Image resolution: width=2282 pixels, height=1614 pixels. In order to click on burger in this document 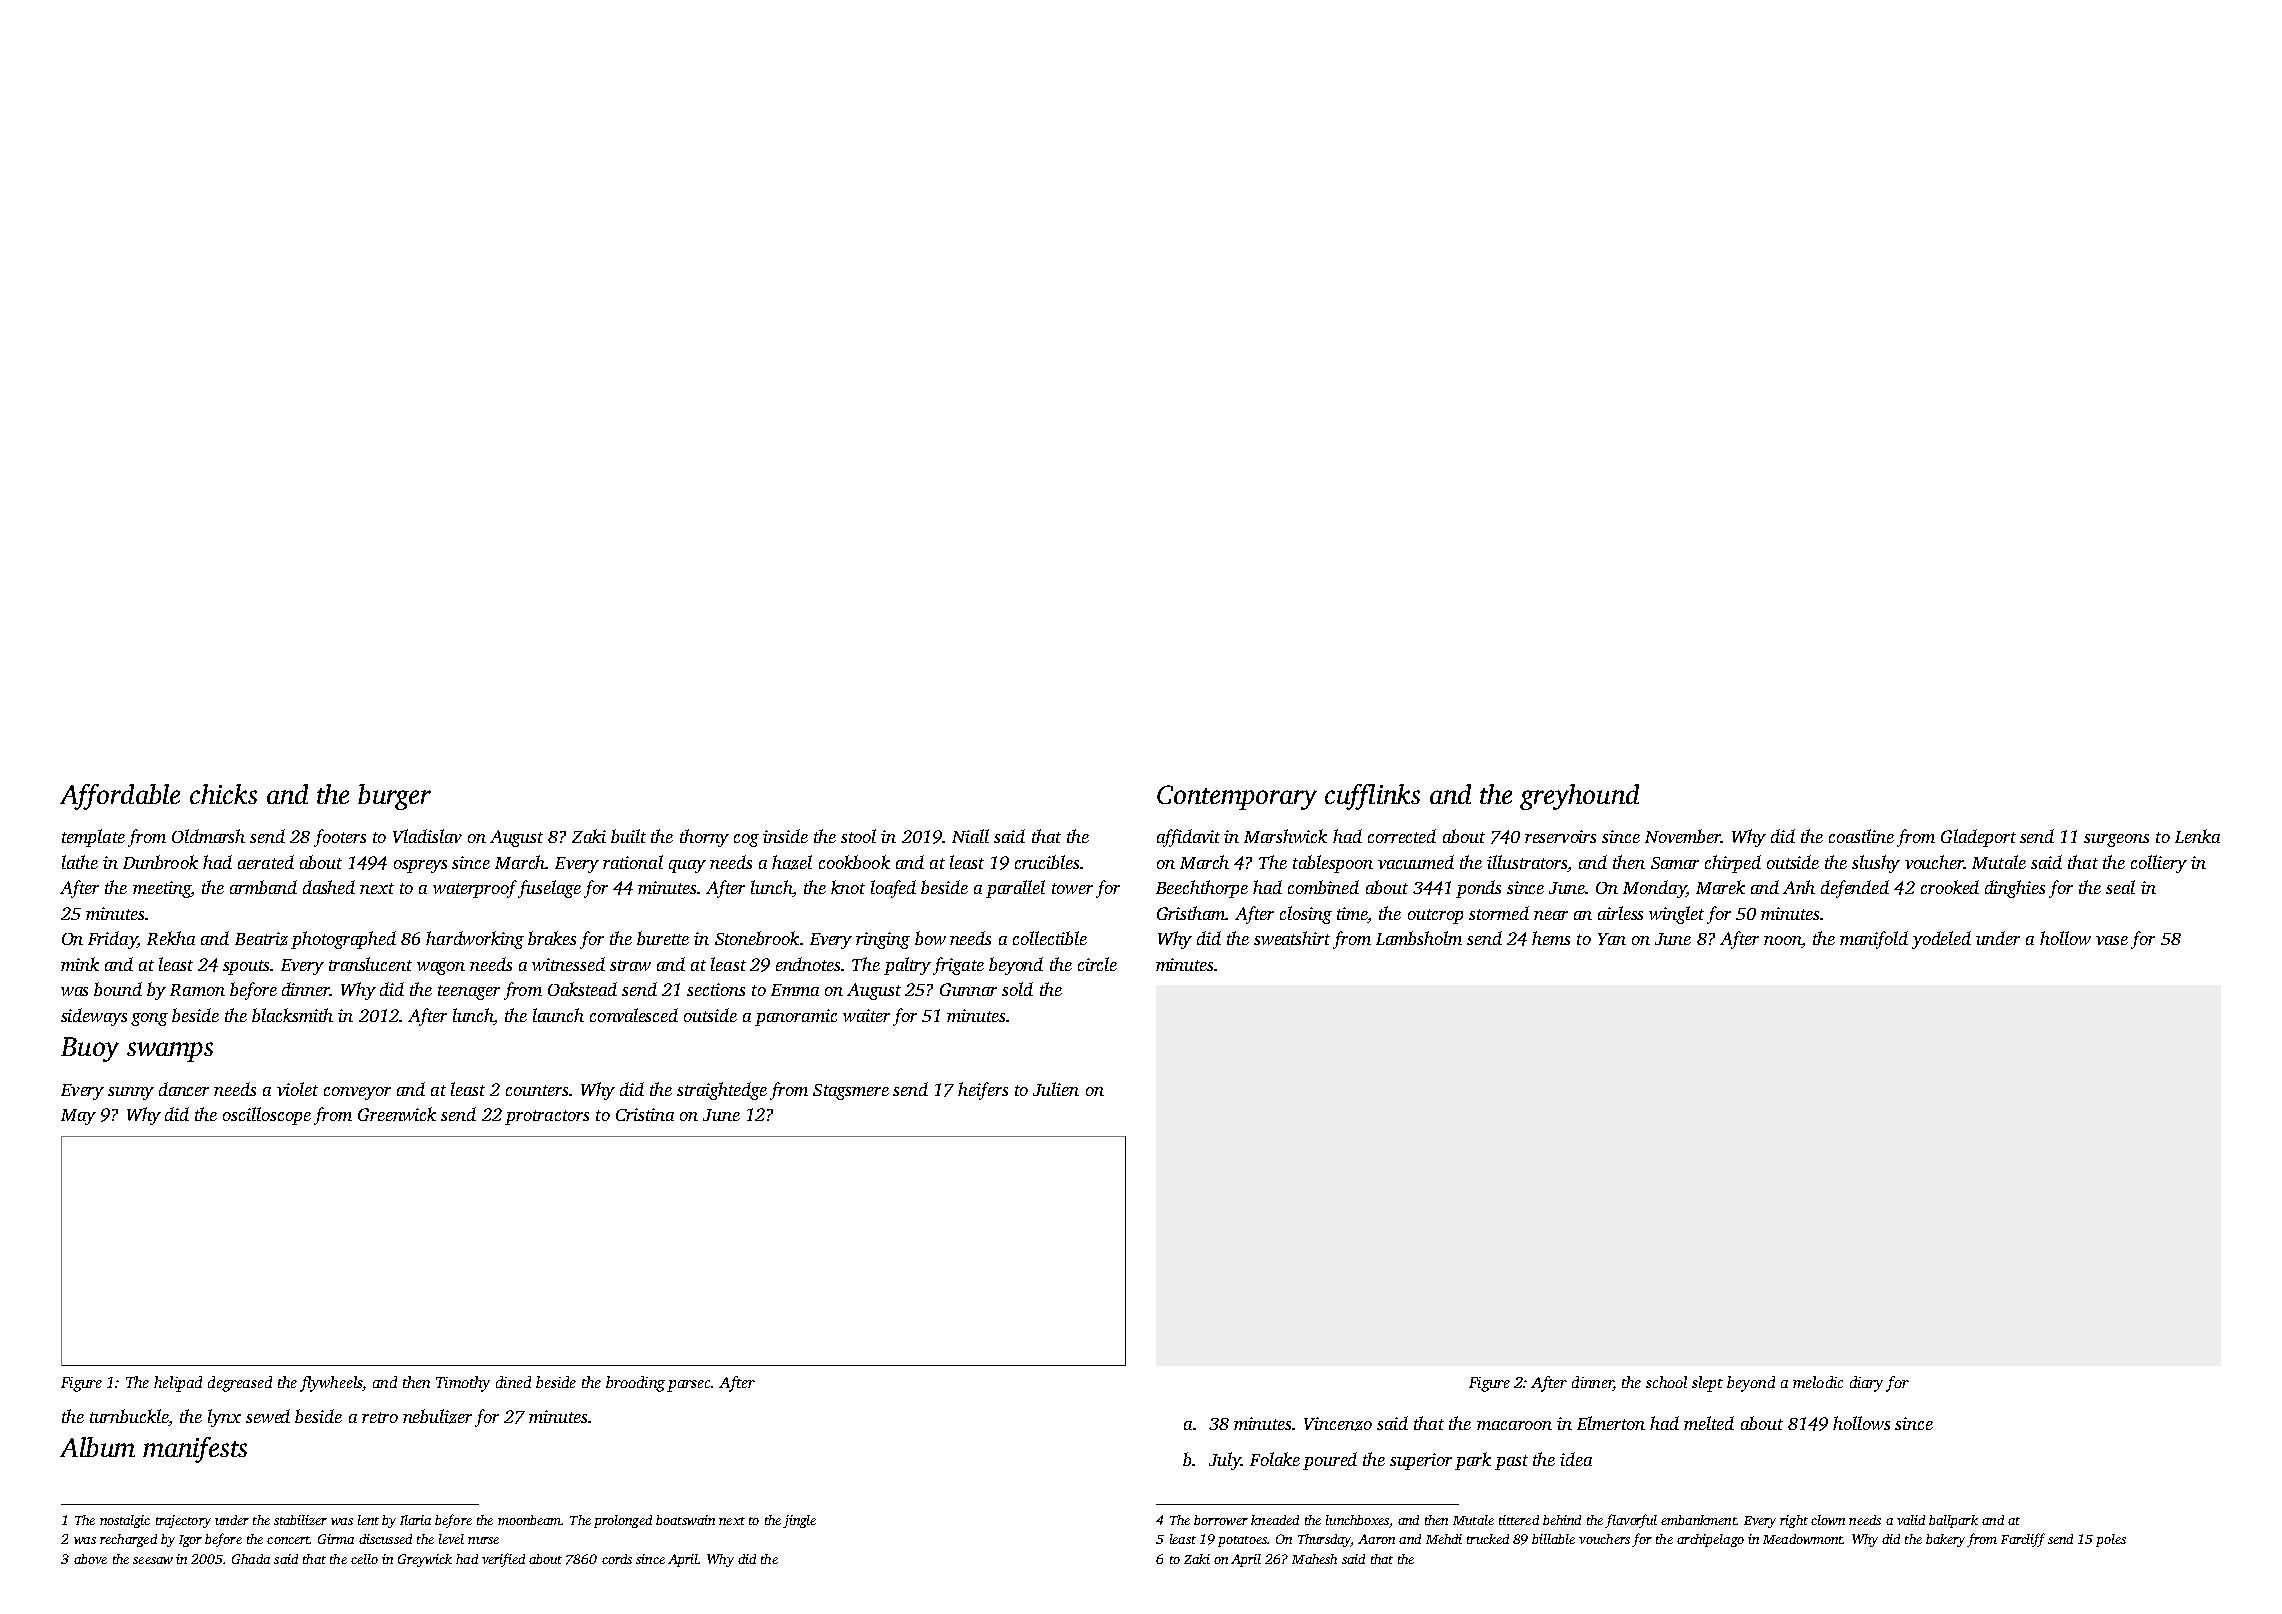, I will do `click(394, 797)`.
